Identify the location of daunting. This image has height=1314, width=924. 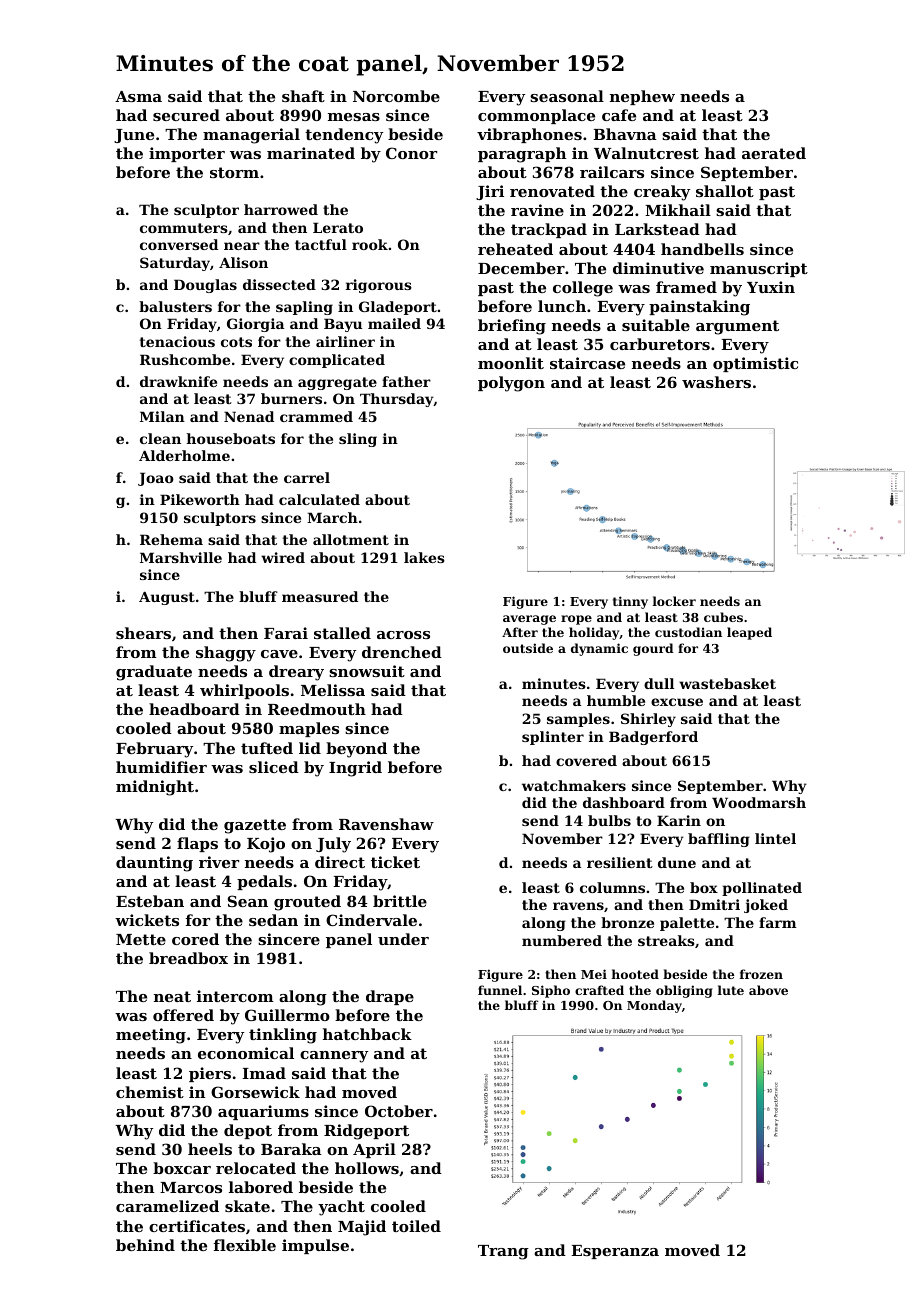
(154, 864).
